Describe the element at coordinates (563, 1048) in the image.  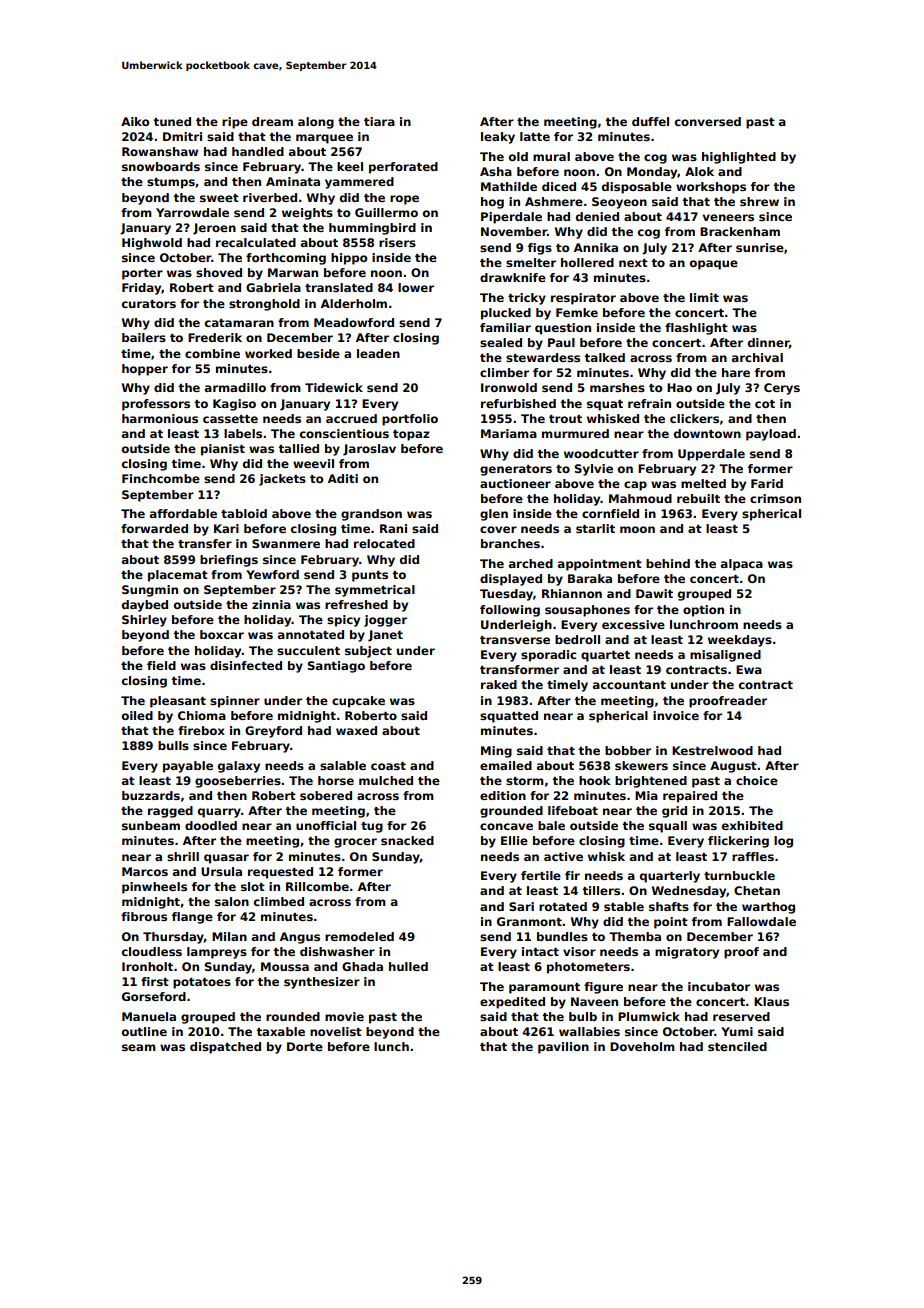
I see `pavilion` at that location.
